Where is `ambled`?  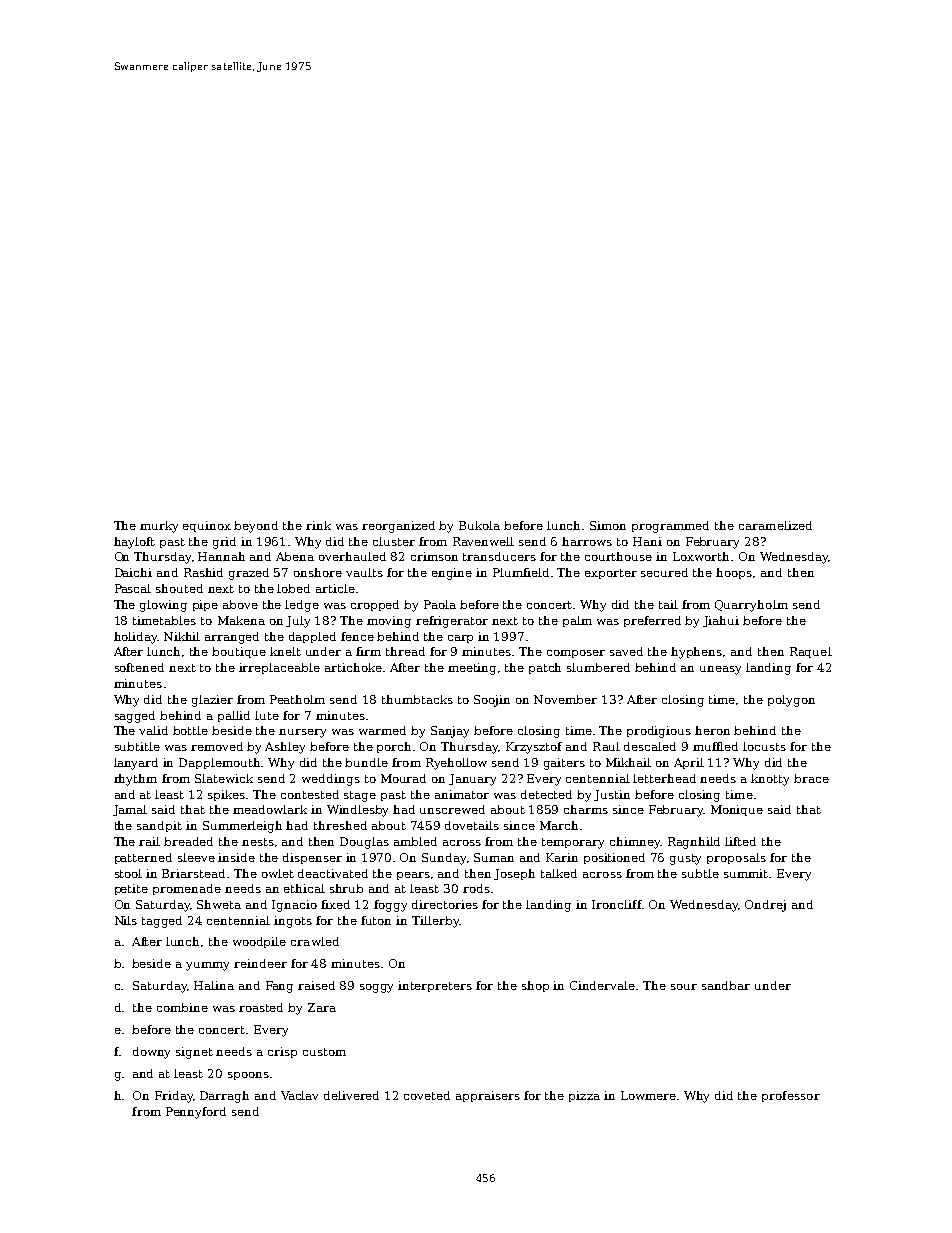 ambled is located at coordinates (415, 841).
